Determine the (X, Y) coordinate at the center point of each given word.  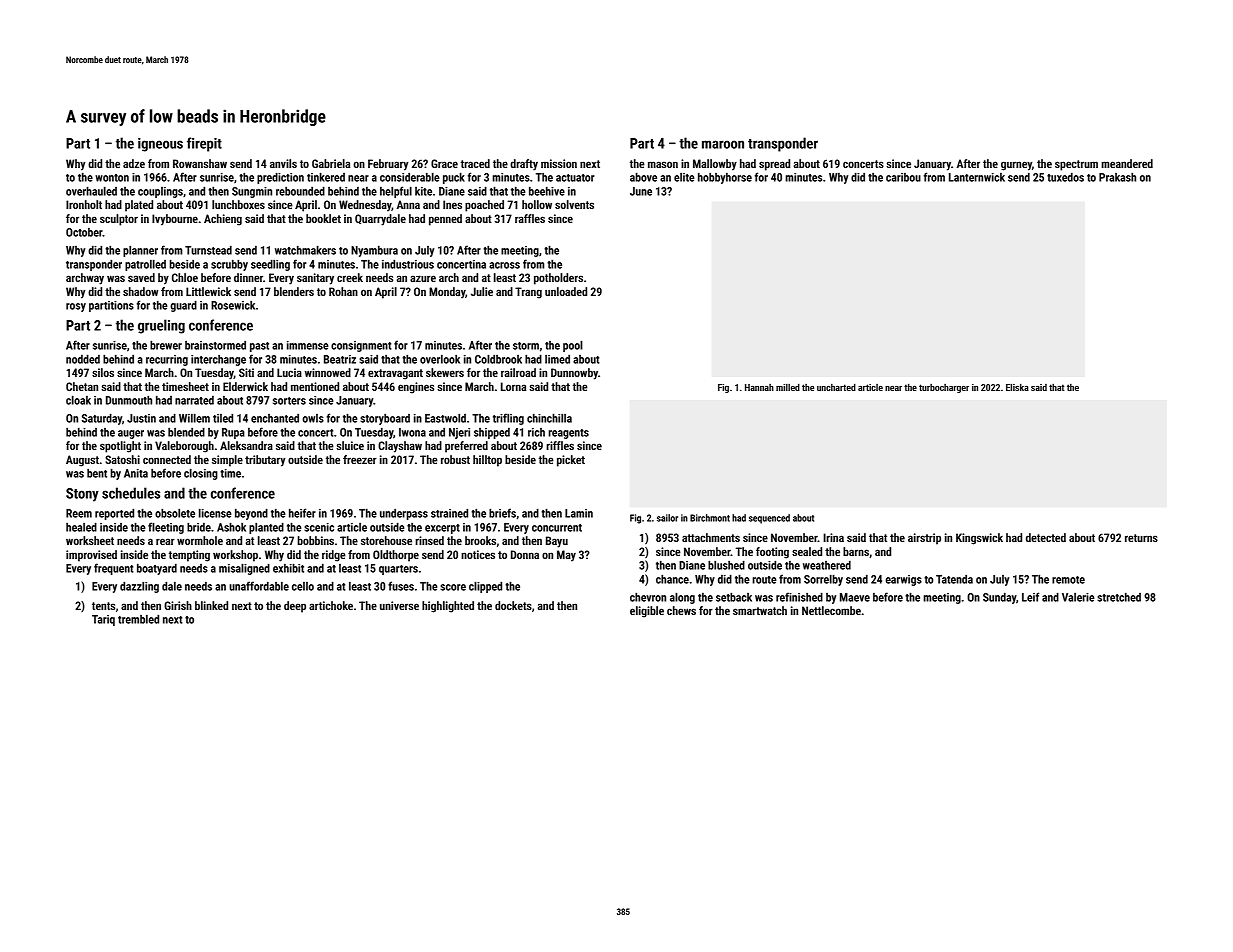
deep (295, 607)
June (641, 191)
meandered (1127, 163)
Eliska (1017, 387)
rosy (76, 307)
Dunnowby (574, 374)
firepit (204, 144)
